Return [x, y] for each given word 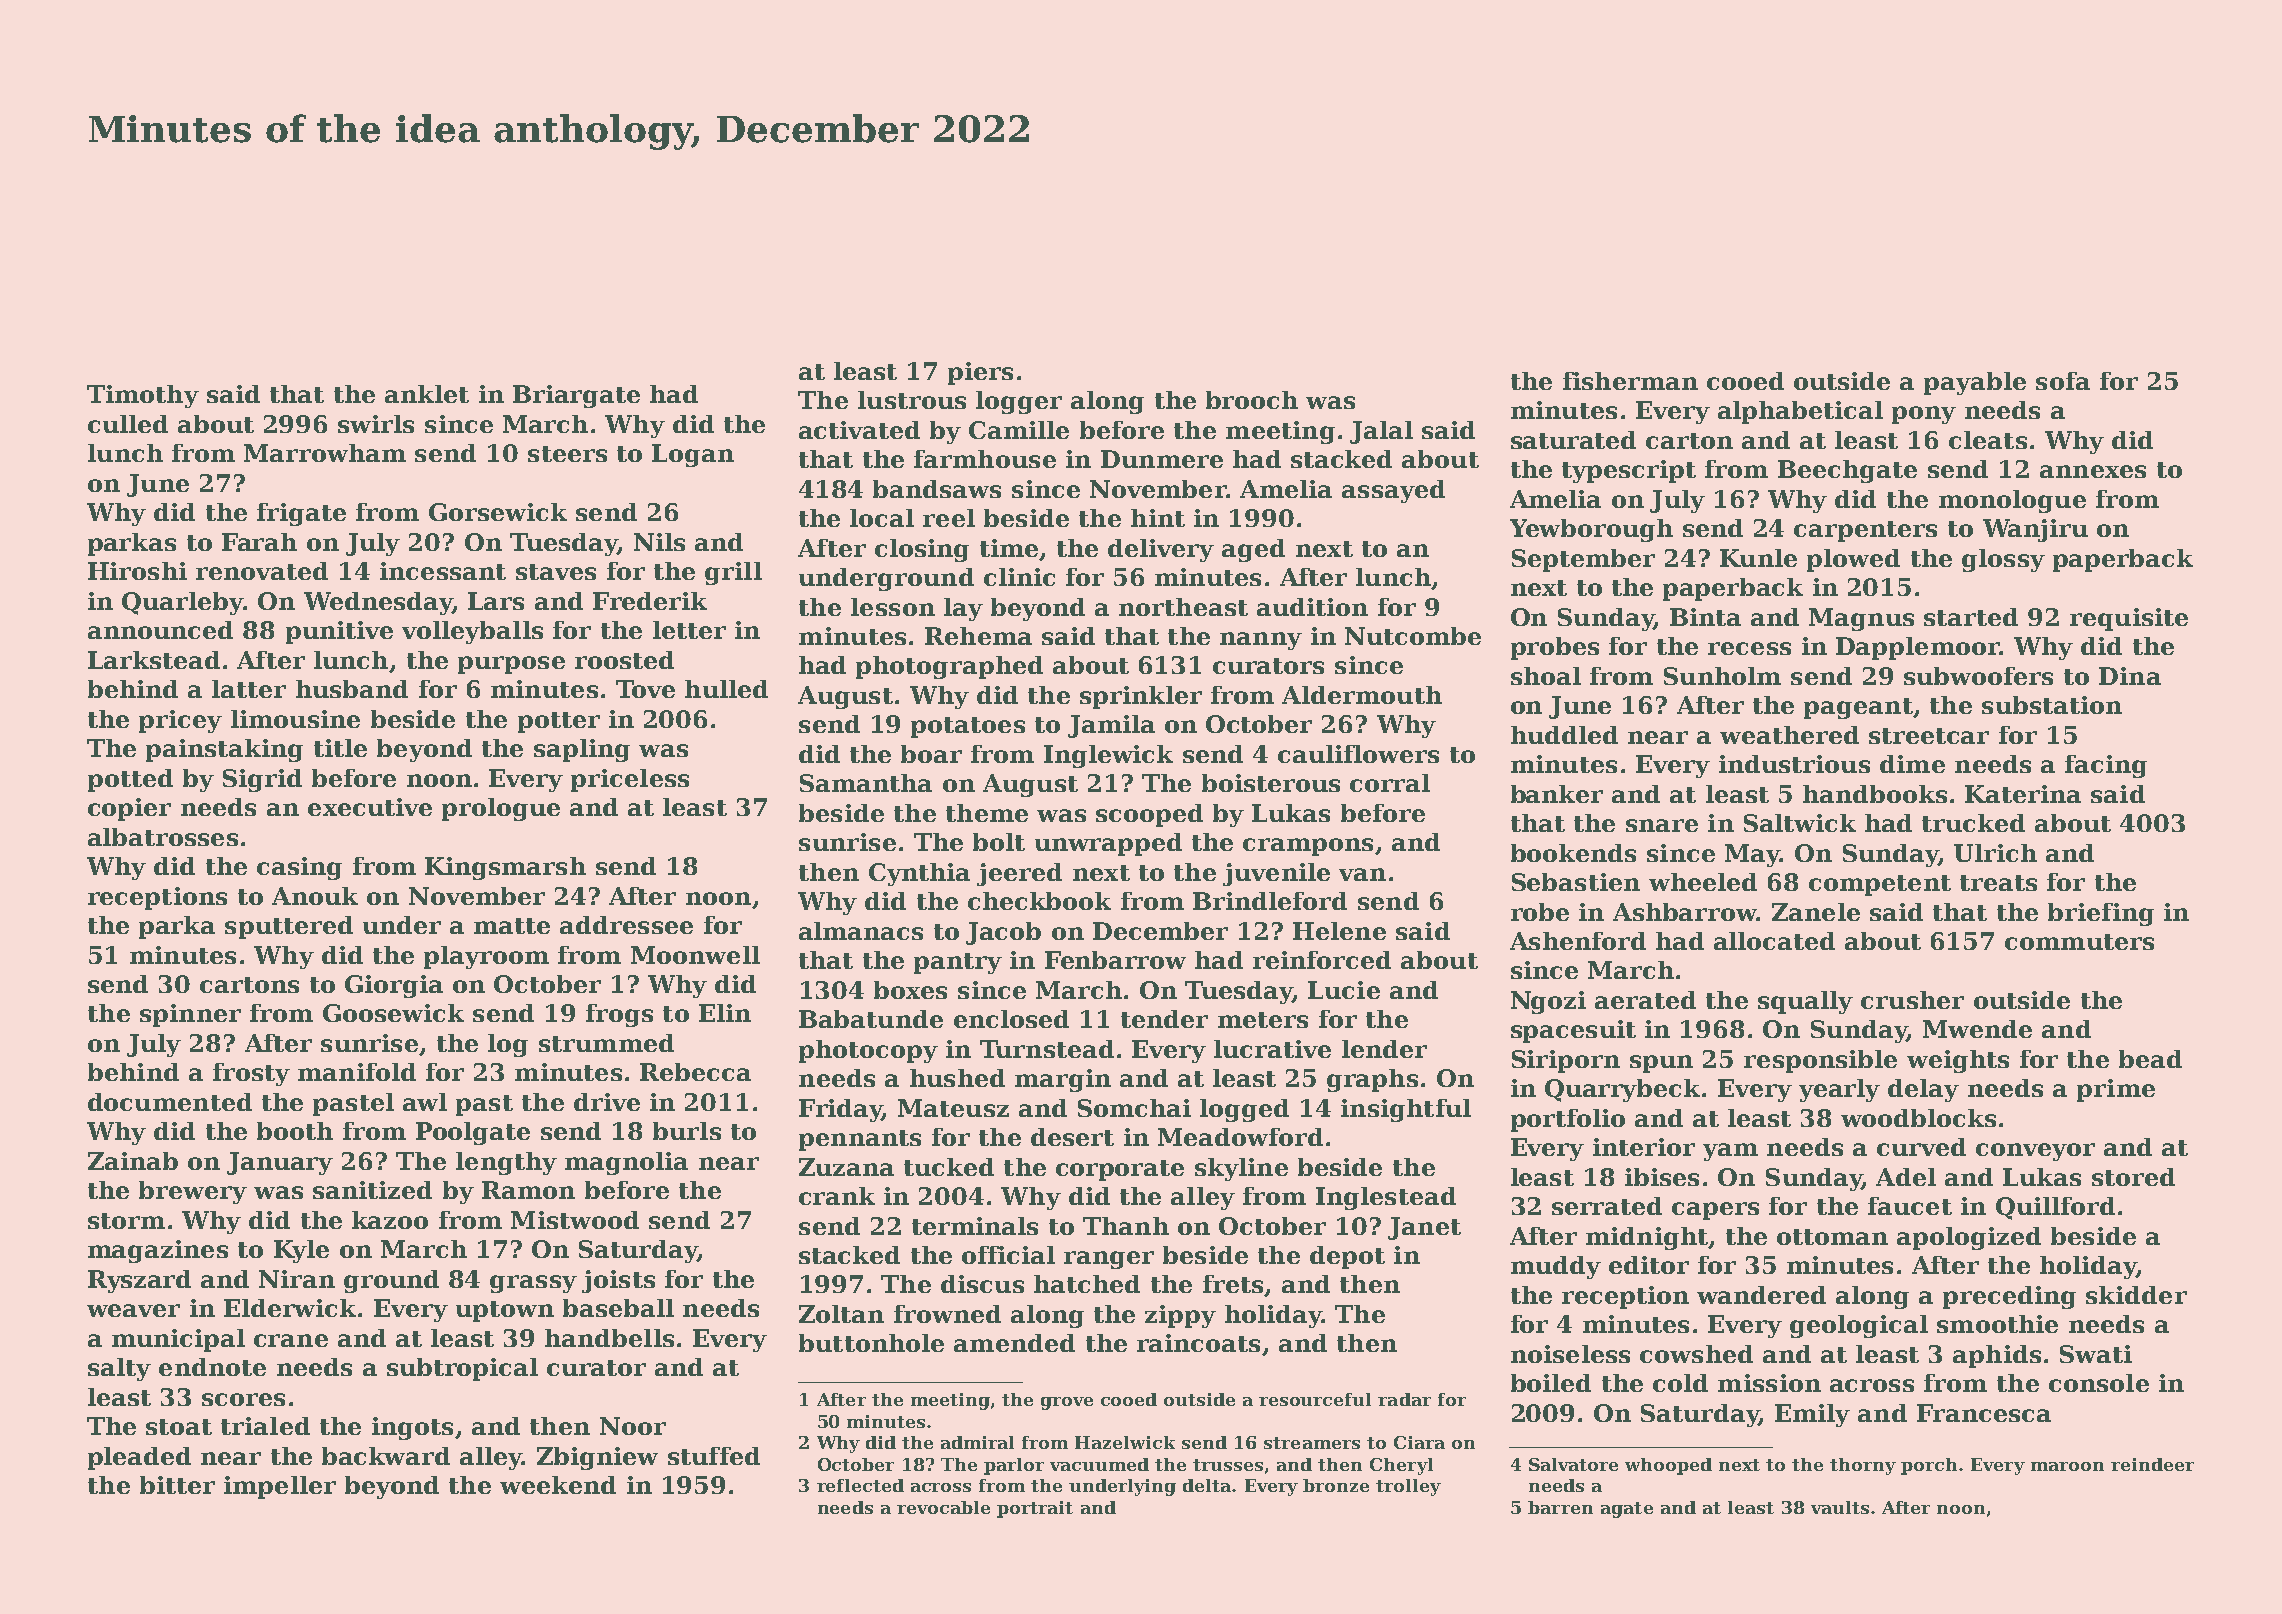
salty [119, 1369]
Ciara [1419, 1442]
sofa [2063, 381]
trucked [1973, 823]
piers [980, 373]
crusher [1912, 1000]
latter [249, 689]
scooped [1149, 815]
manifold [357, 1072]
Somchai [1134, 1108]
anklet [427, 394]
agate [1627, 1510]
